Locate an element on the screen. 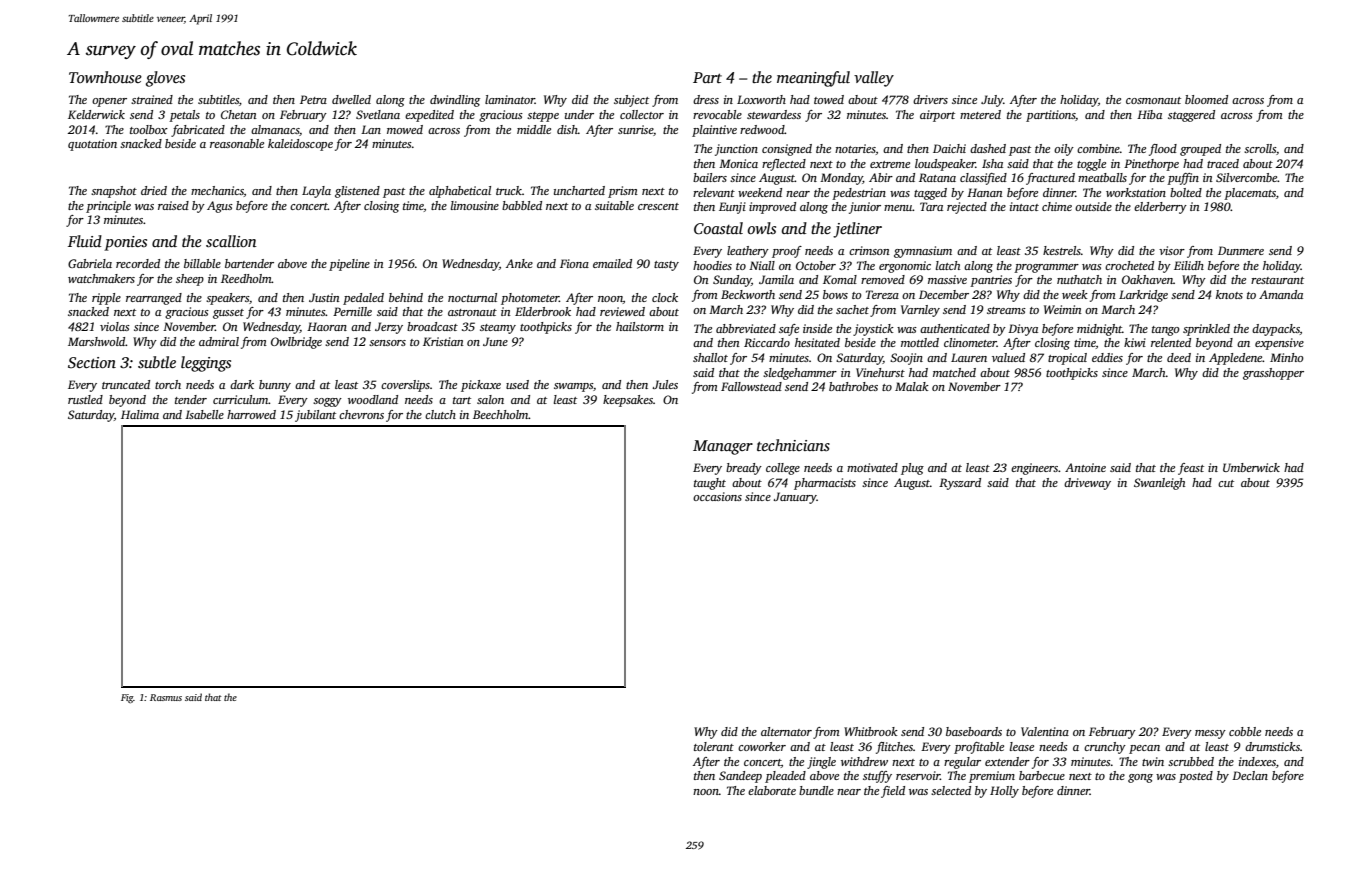  jubilant is located at coordinates (315, 416).
